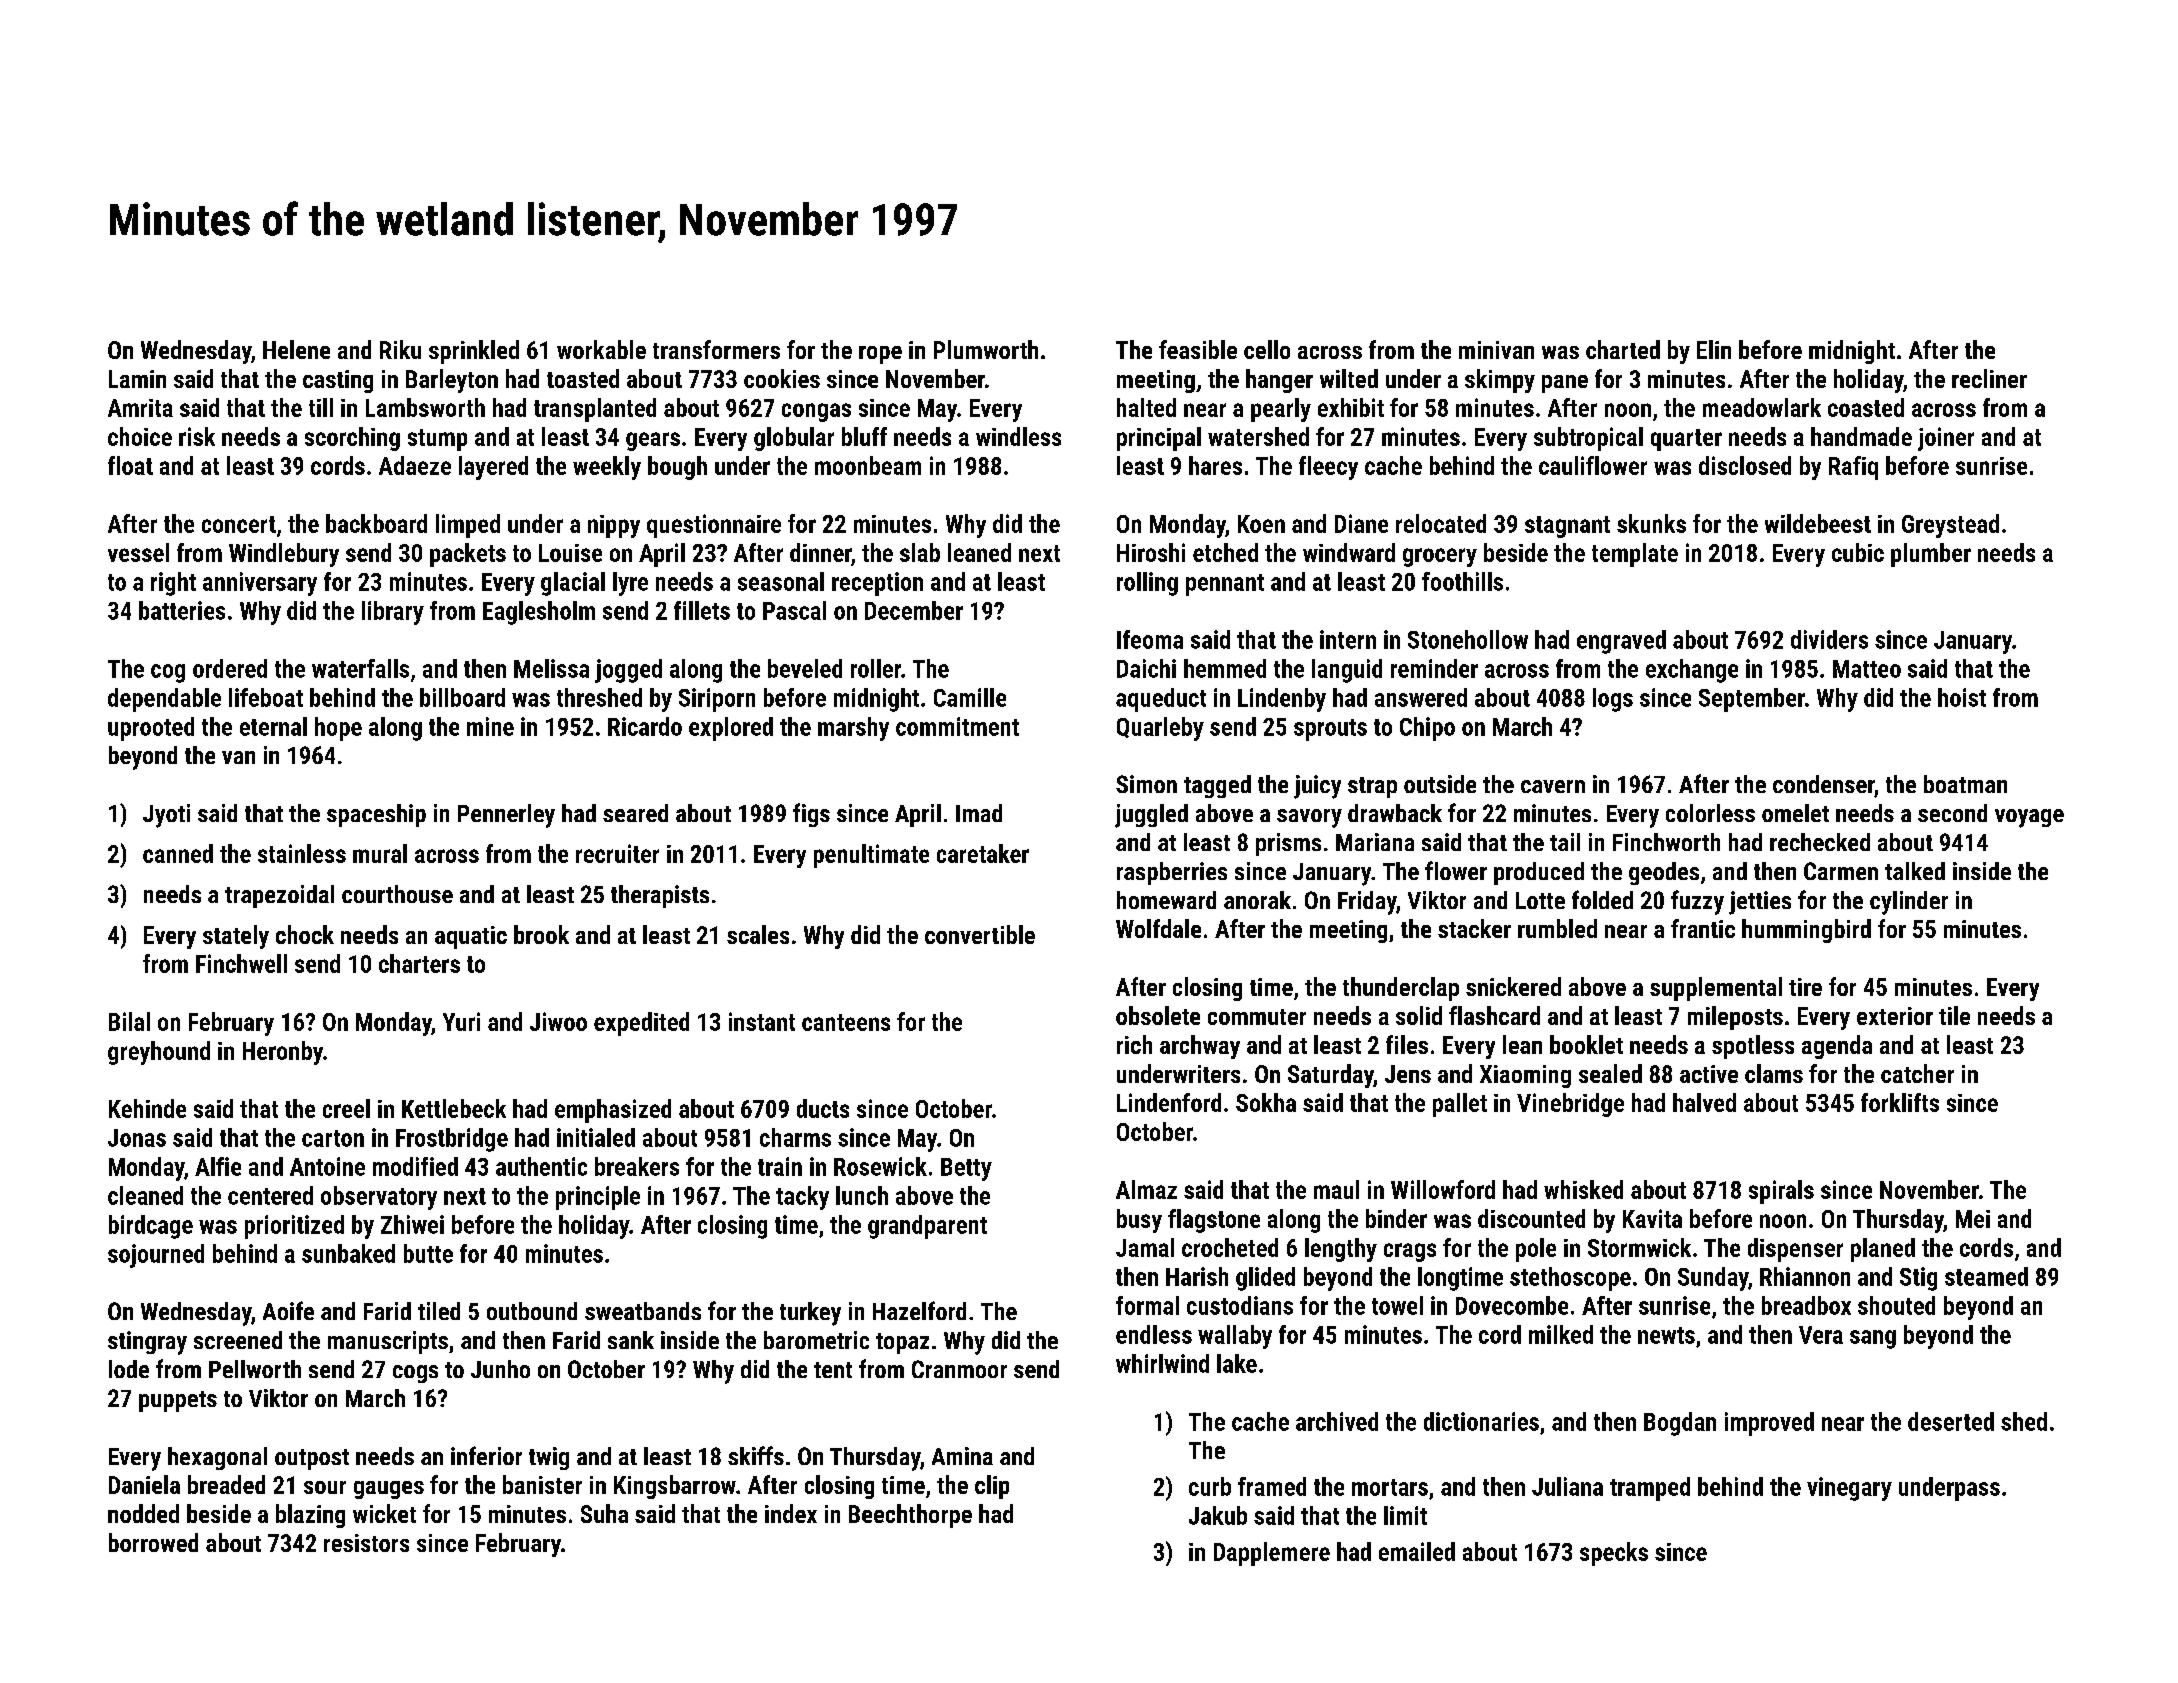 The width and height of the screenshot is (2178, 1683). What do you see at coordinates (288, 1310) in the screenshot?
I see `Aoife` at bounding box center [288, 1310].
